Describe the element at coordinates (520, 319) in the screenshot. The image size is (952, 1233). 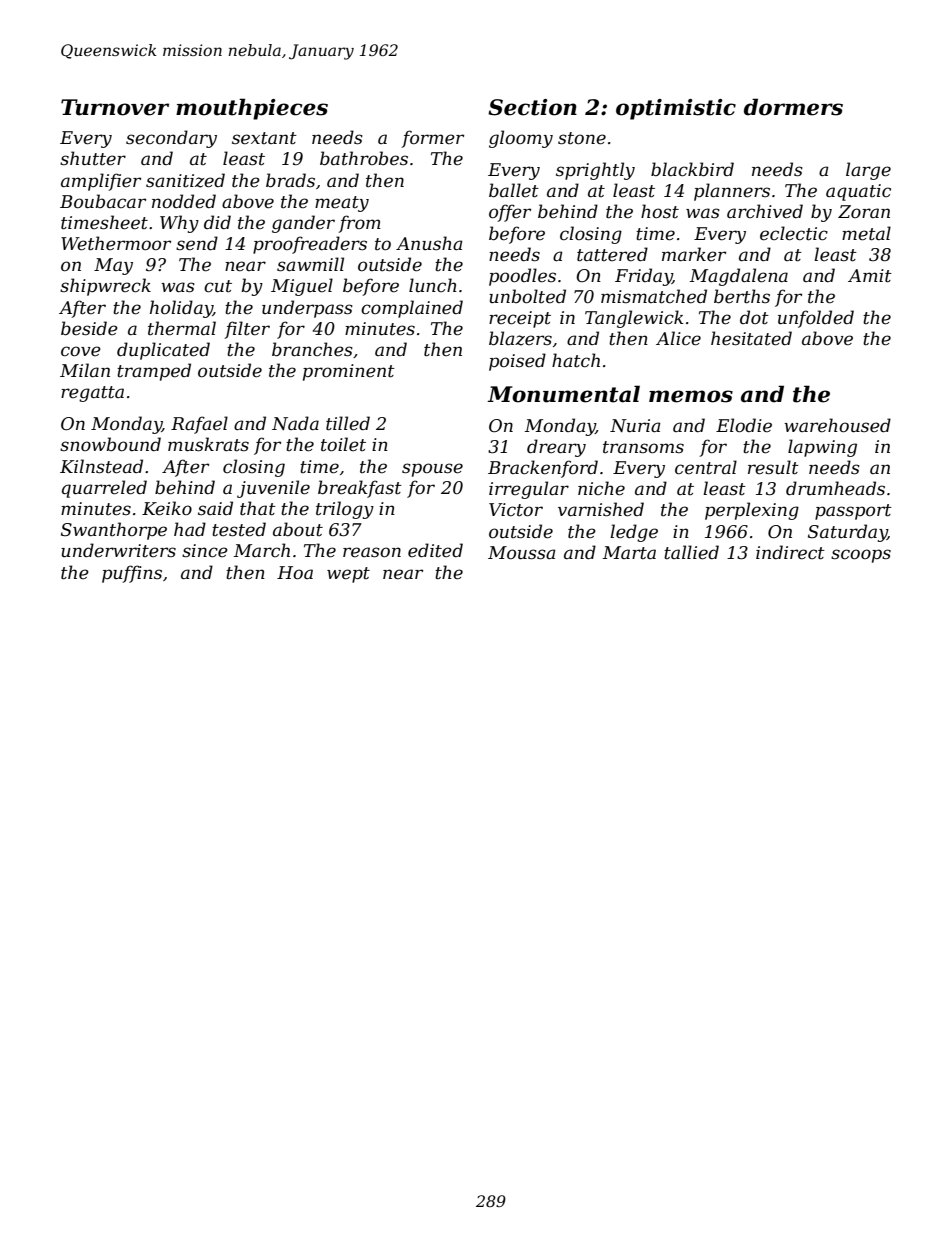
I see `receipt` at that location.
